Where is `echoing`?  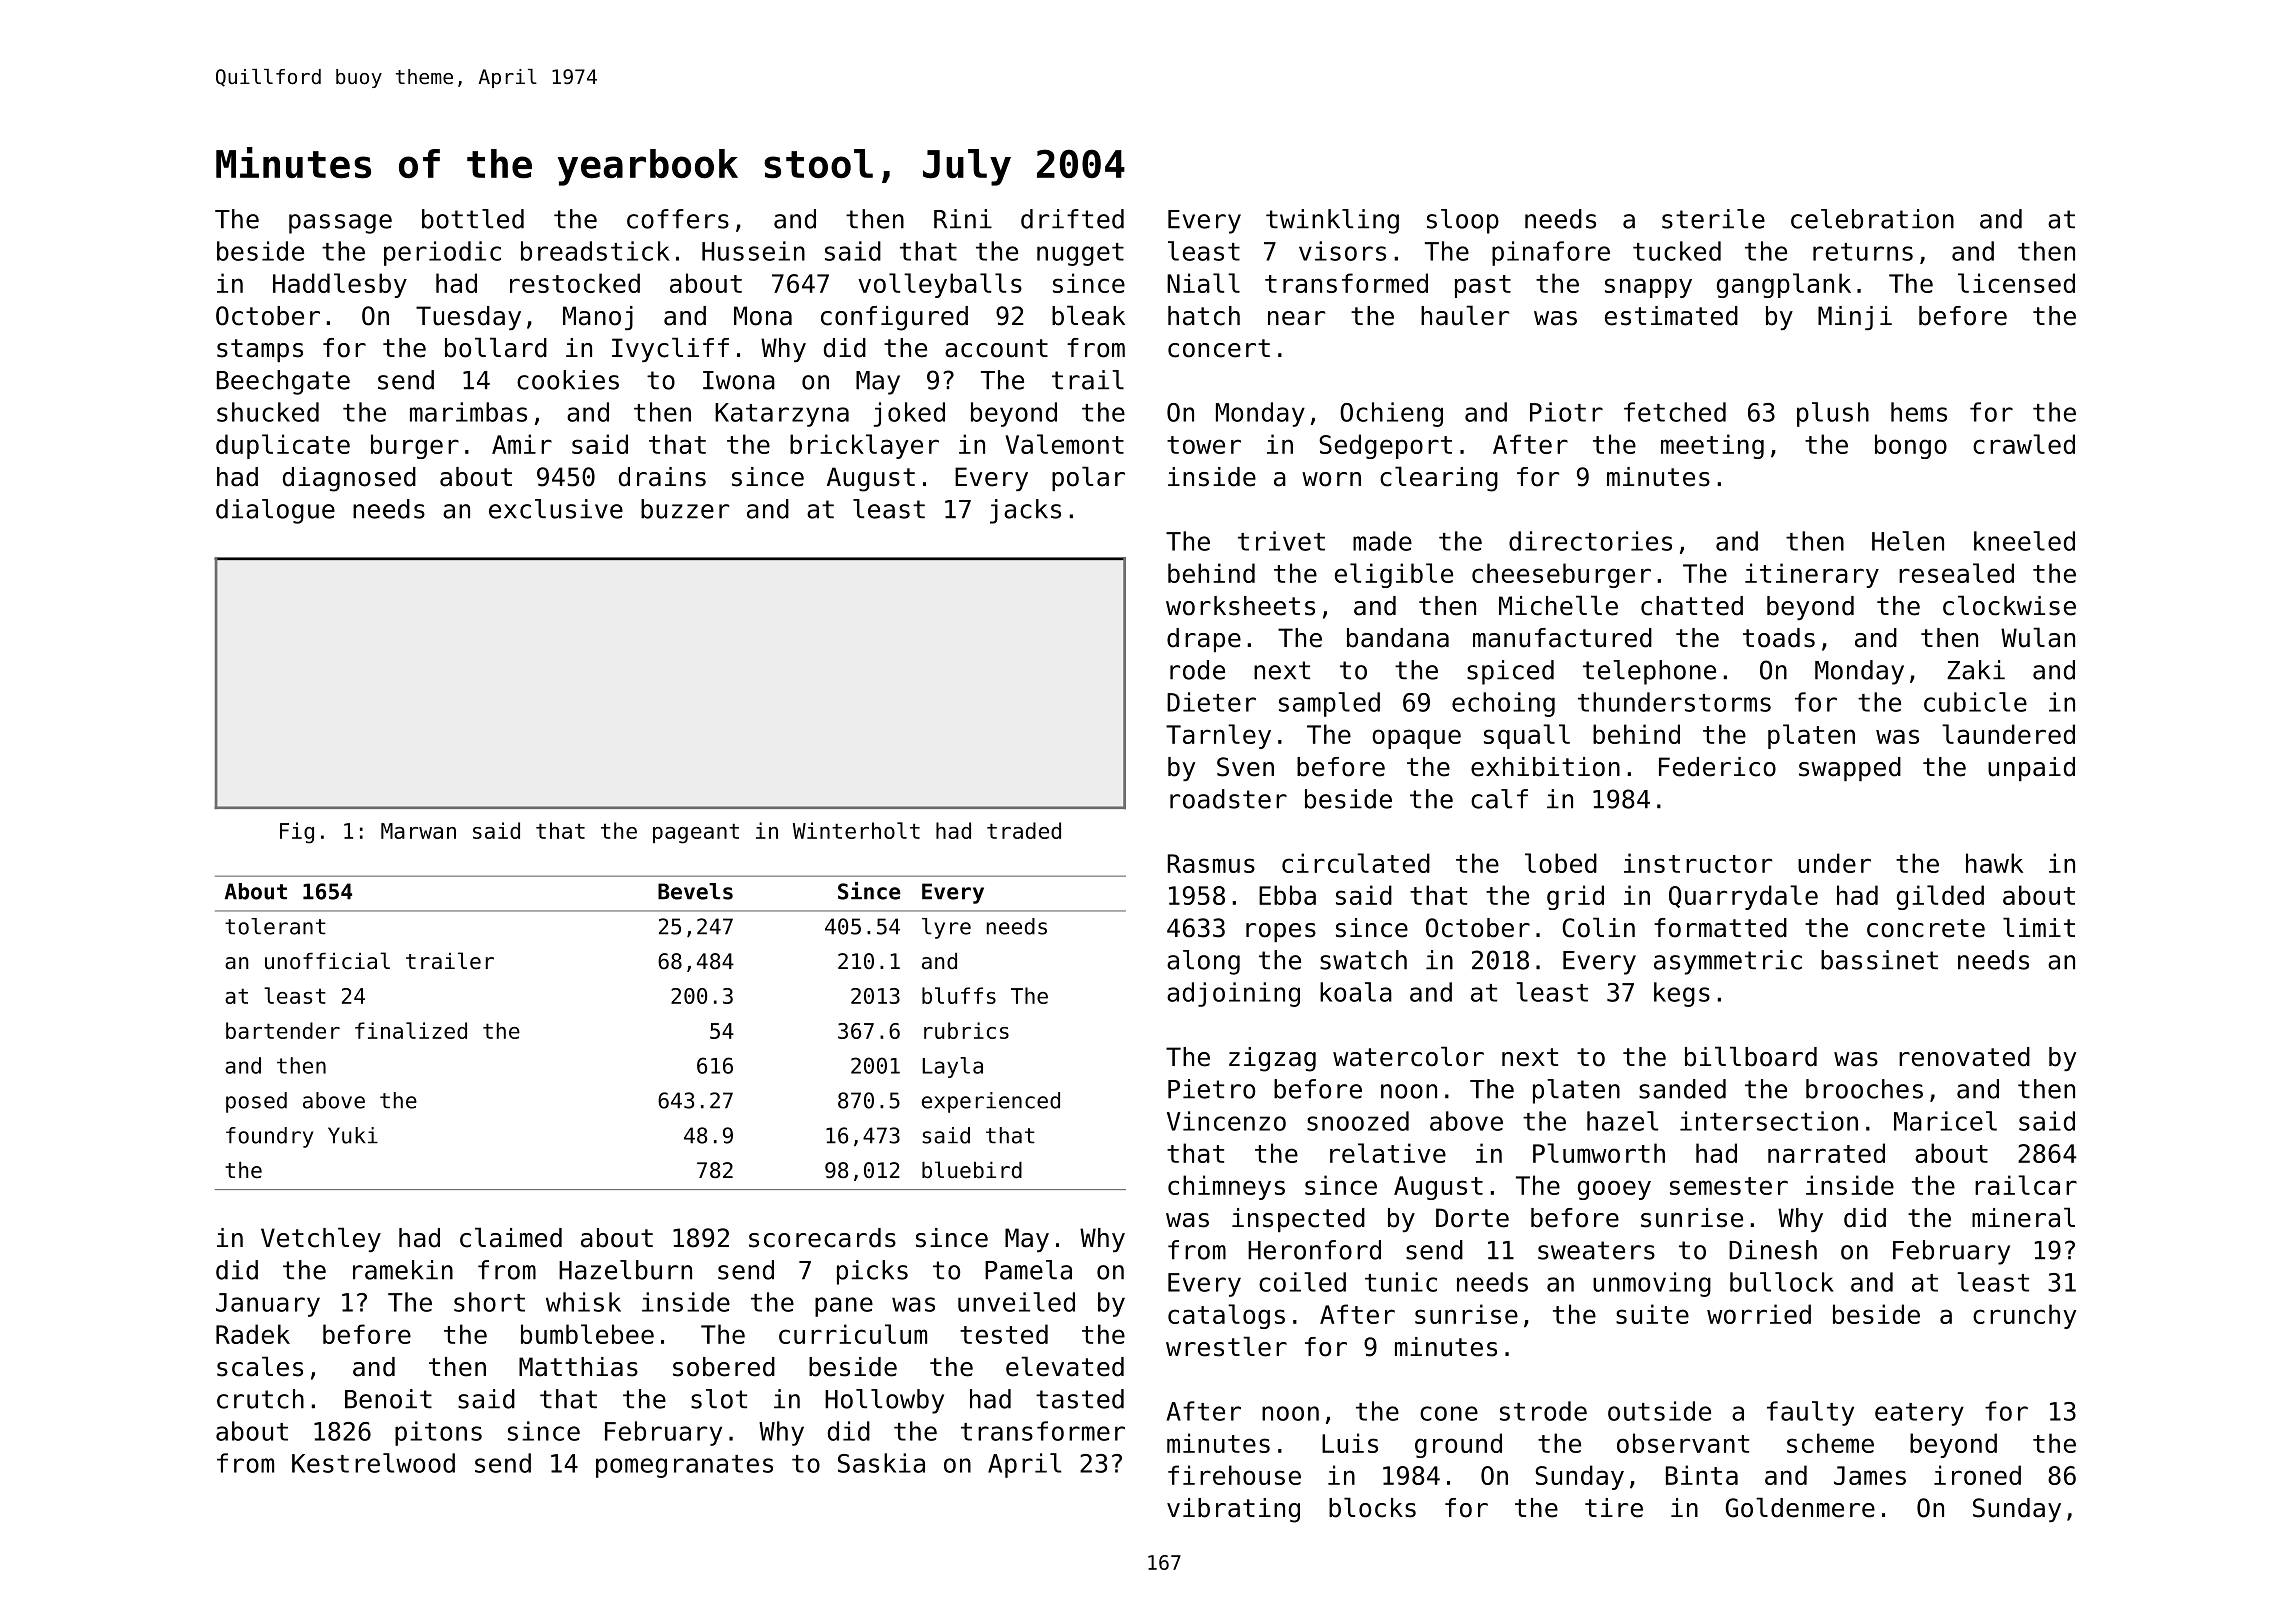 echoing is located at coordinates (1503, 704).
